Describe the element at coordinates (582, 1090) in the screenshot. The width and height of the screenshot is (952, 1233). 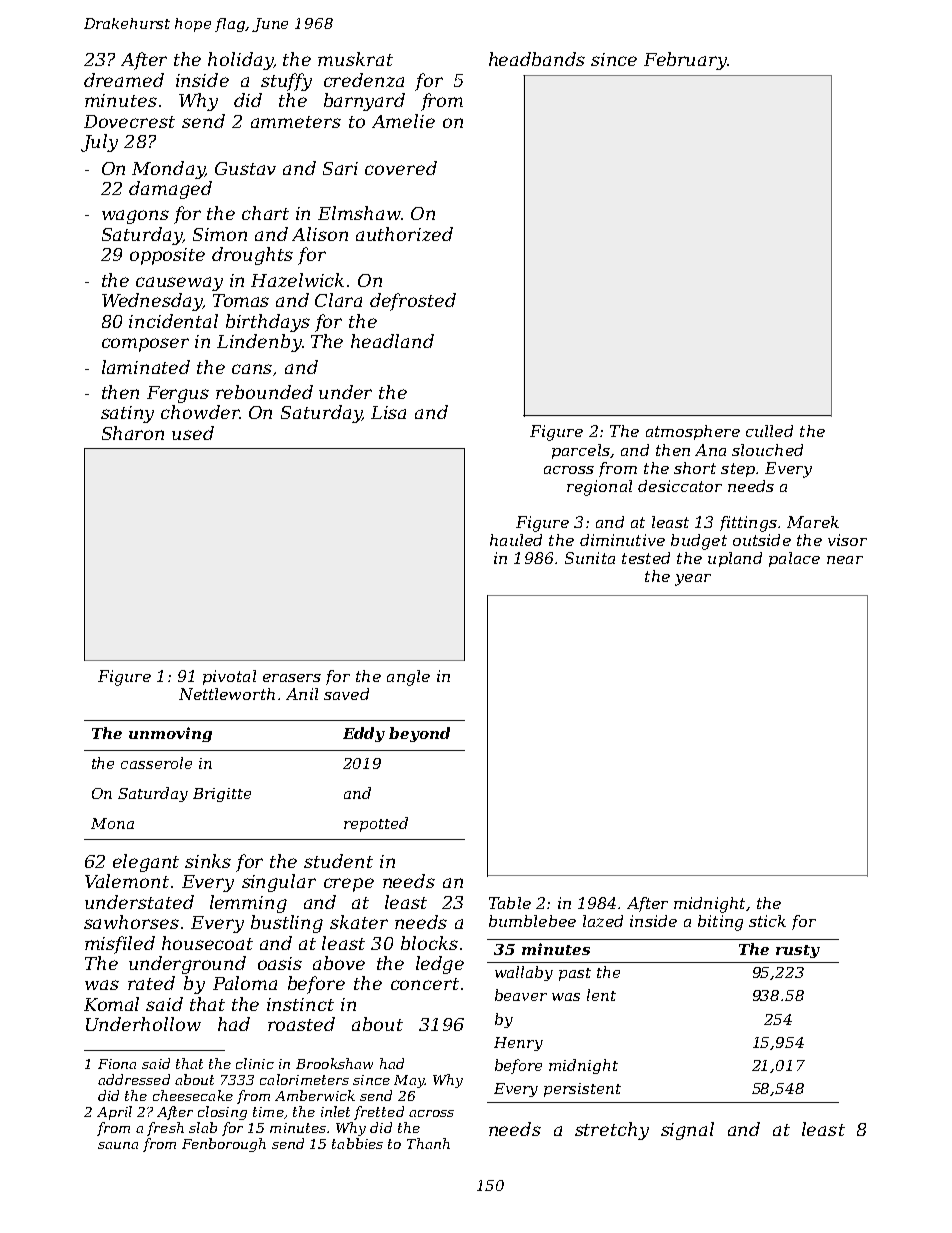
I see `persistent` at that location.
